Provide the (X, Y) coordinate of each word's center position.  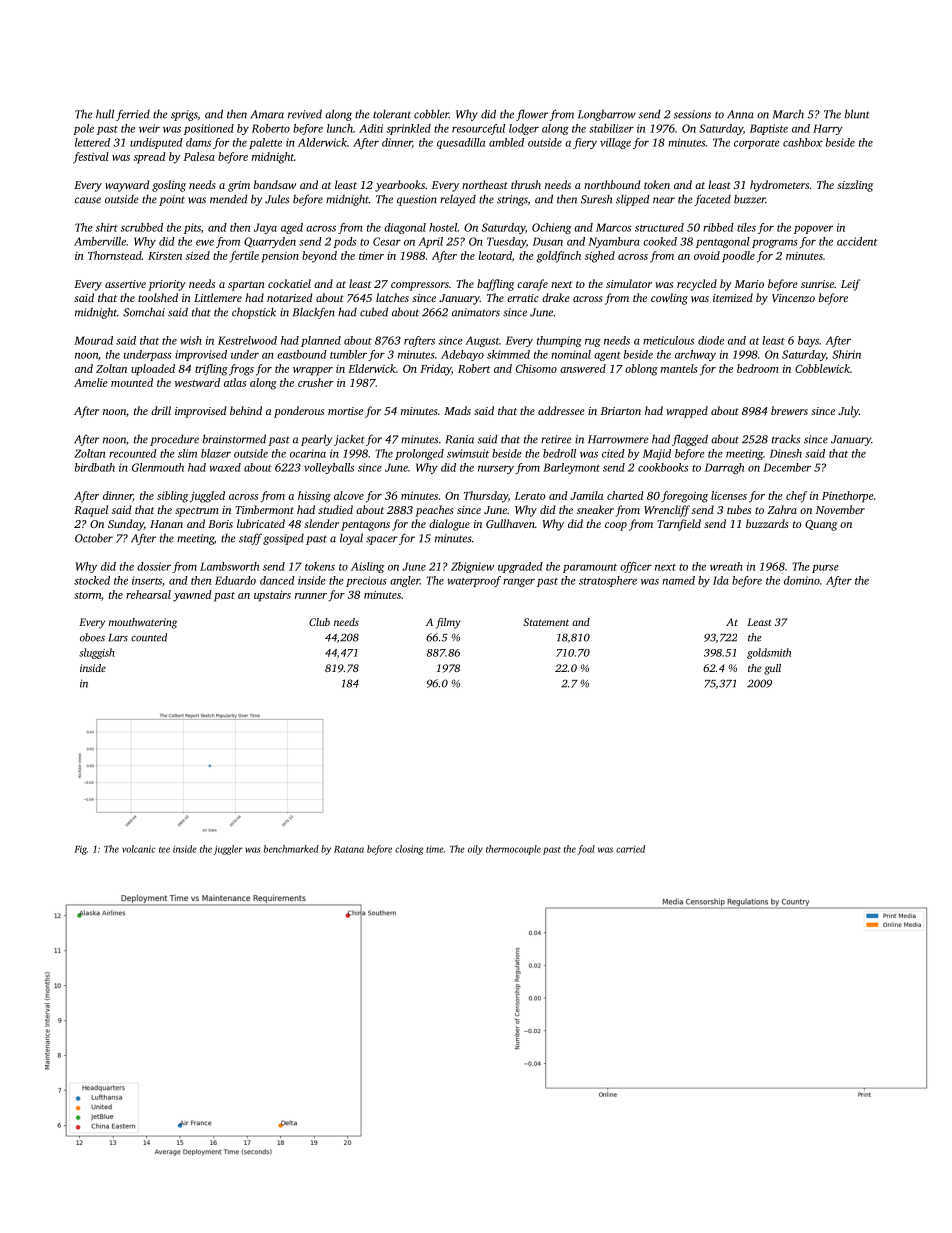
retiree (556, 439)
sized (198, 255)
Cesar (387, 241)
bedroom (758, 368)
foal (586, 850)
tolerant (392, 114)
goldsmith (769, 653)
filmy (448, 623)
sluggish (97, 653)
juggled (207, 497)
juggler (228, 850)
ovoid (707, 255)
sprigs (184, 115)
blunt (857, 114)
